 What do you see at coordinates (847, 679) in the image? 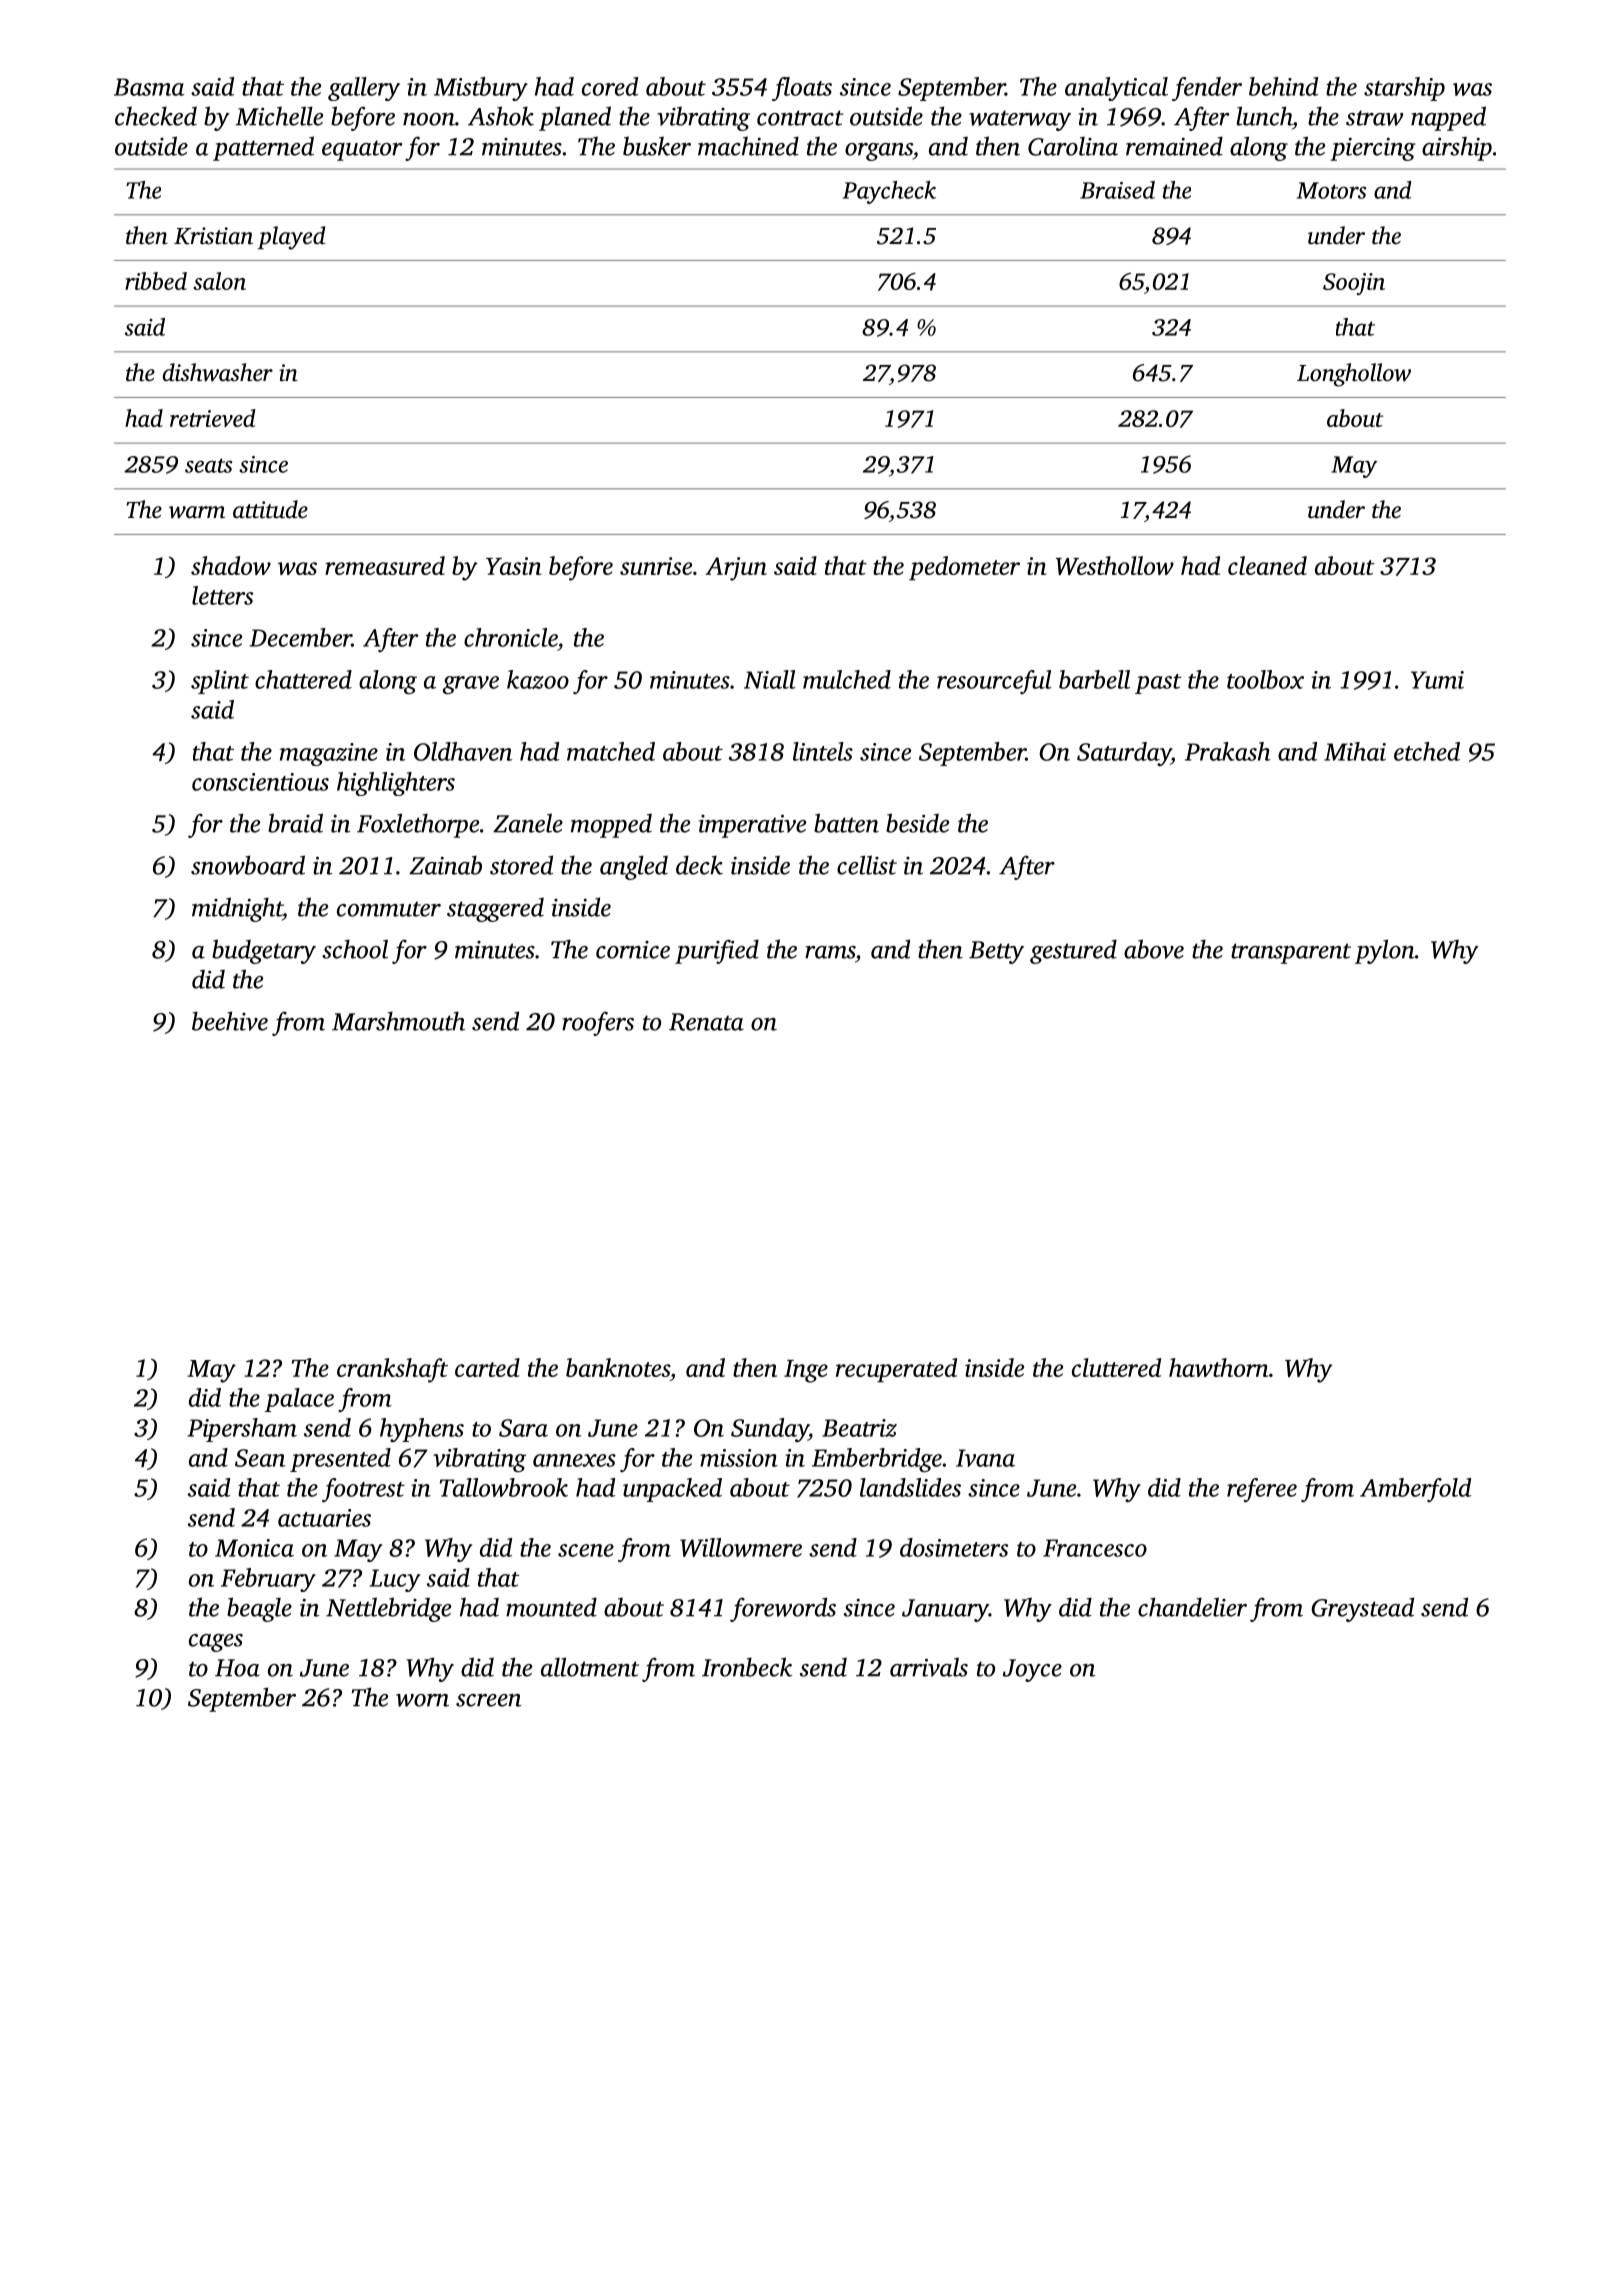
I see `mulched` at bounding box center [847, 679].
